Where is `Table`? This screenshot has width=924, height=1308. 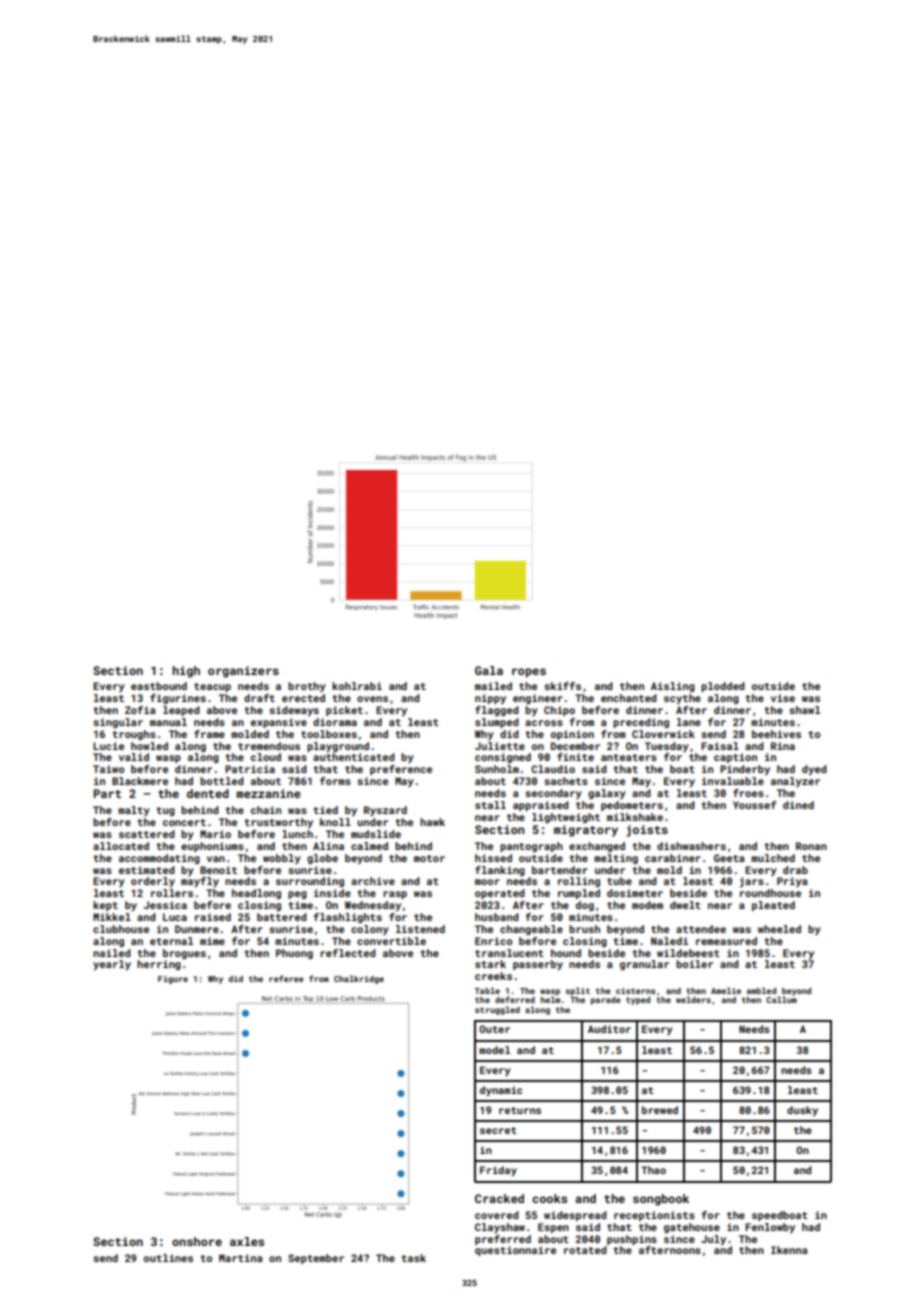
Table is located at coordinates (487, 990).
